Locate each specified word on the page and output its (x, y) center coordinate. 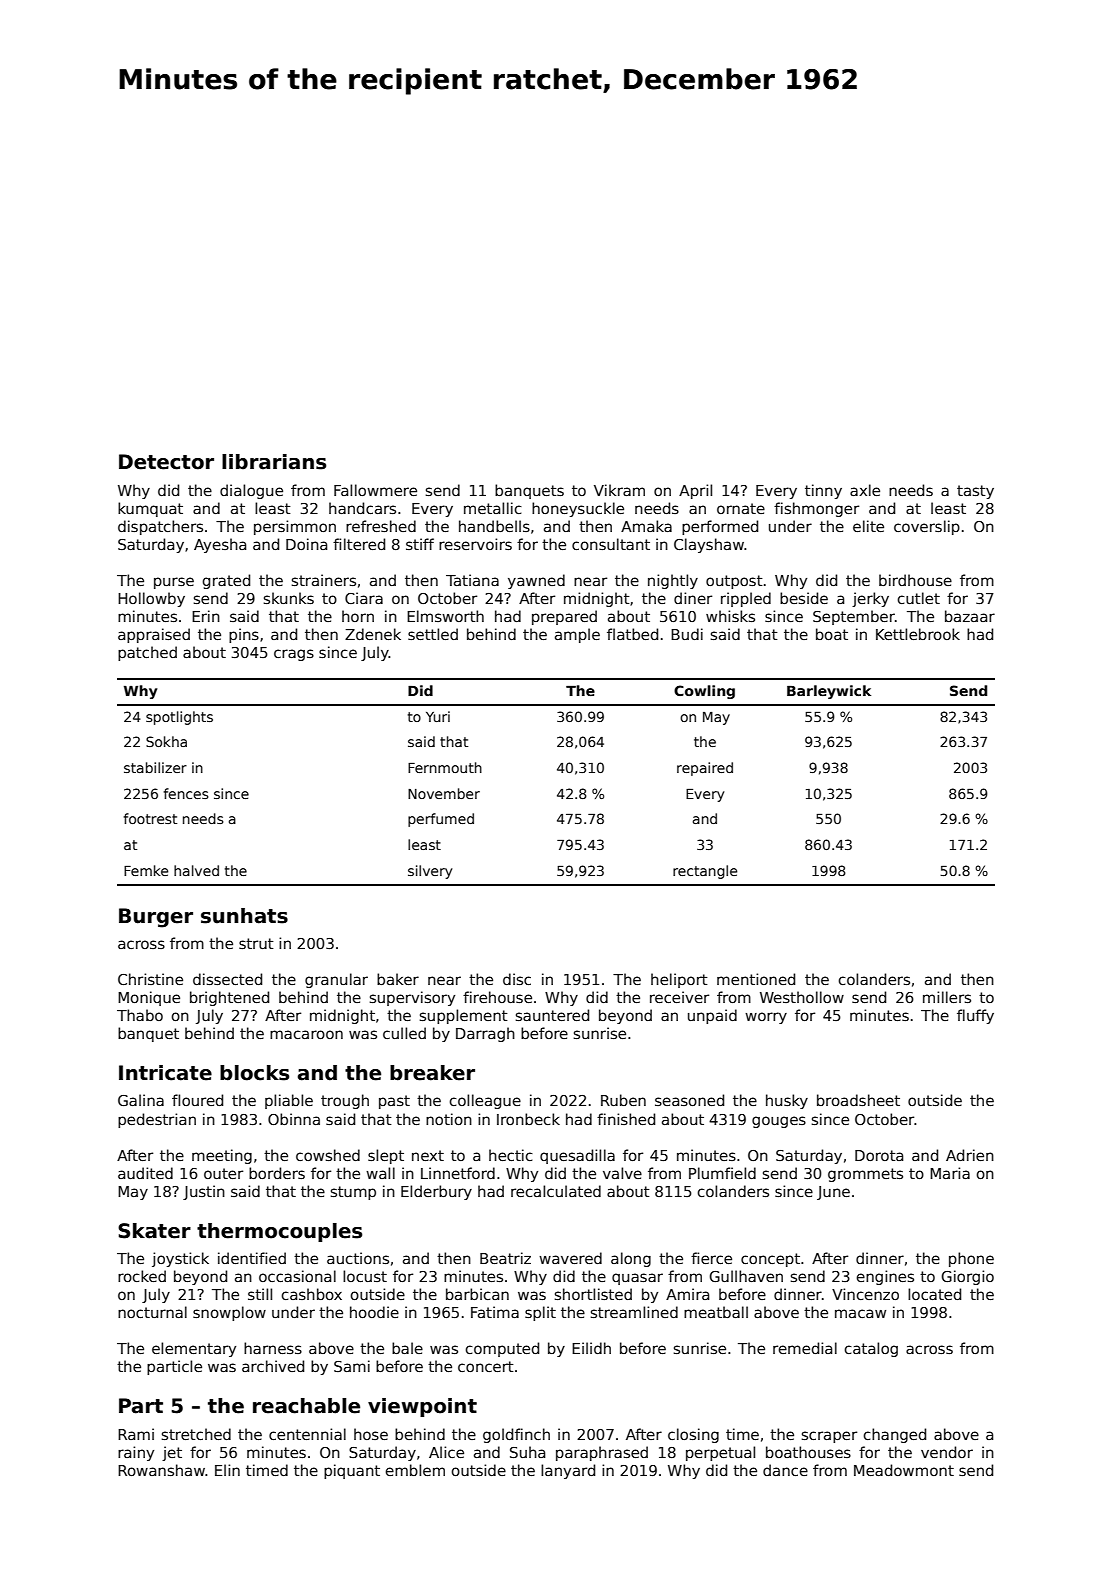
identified (252, 1258)
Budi (687, 634)
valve (622, 1173)
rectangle (705, 872)
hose (371, 1434)
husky (787, 1101)
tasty (975, 492)
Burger (156, 918)
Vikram (619, 490)
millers (947, 997)
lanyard (568, 1471)
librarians (274, 462)
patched (147, 653)
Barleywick (829, 692)
